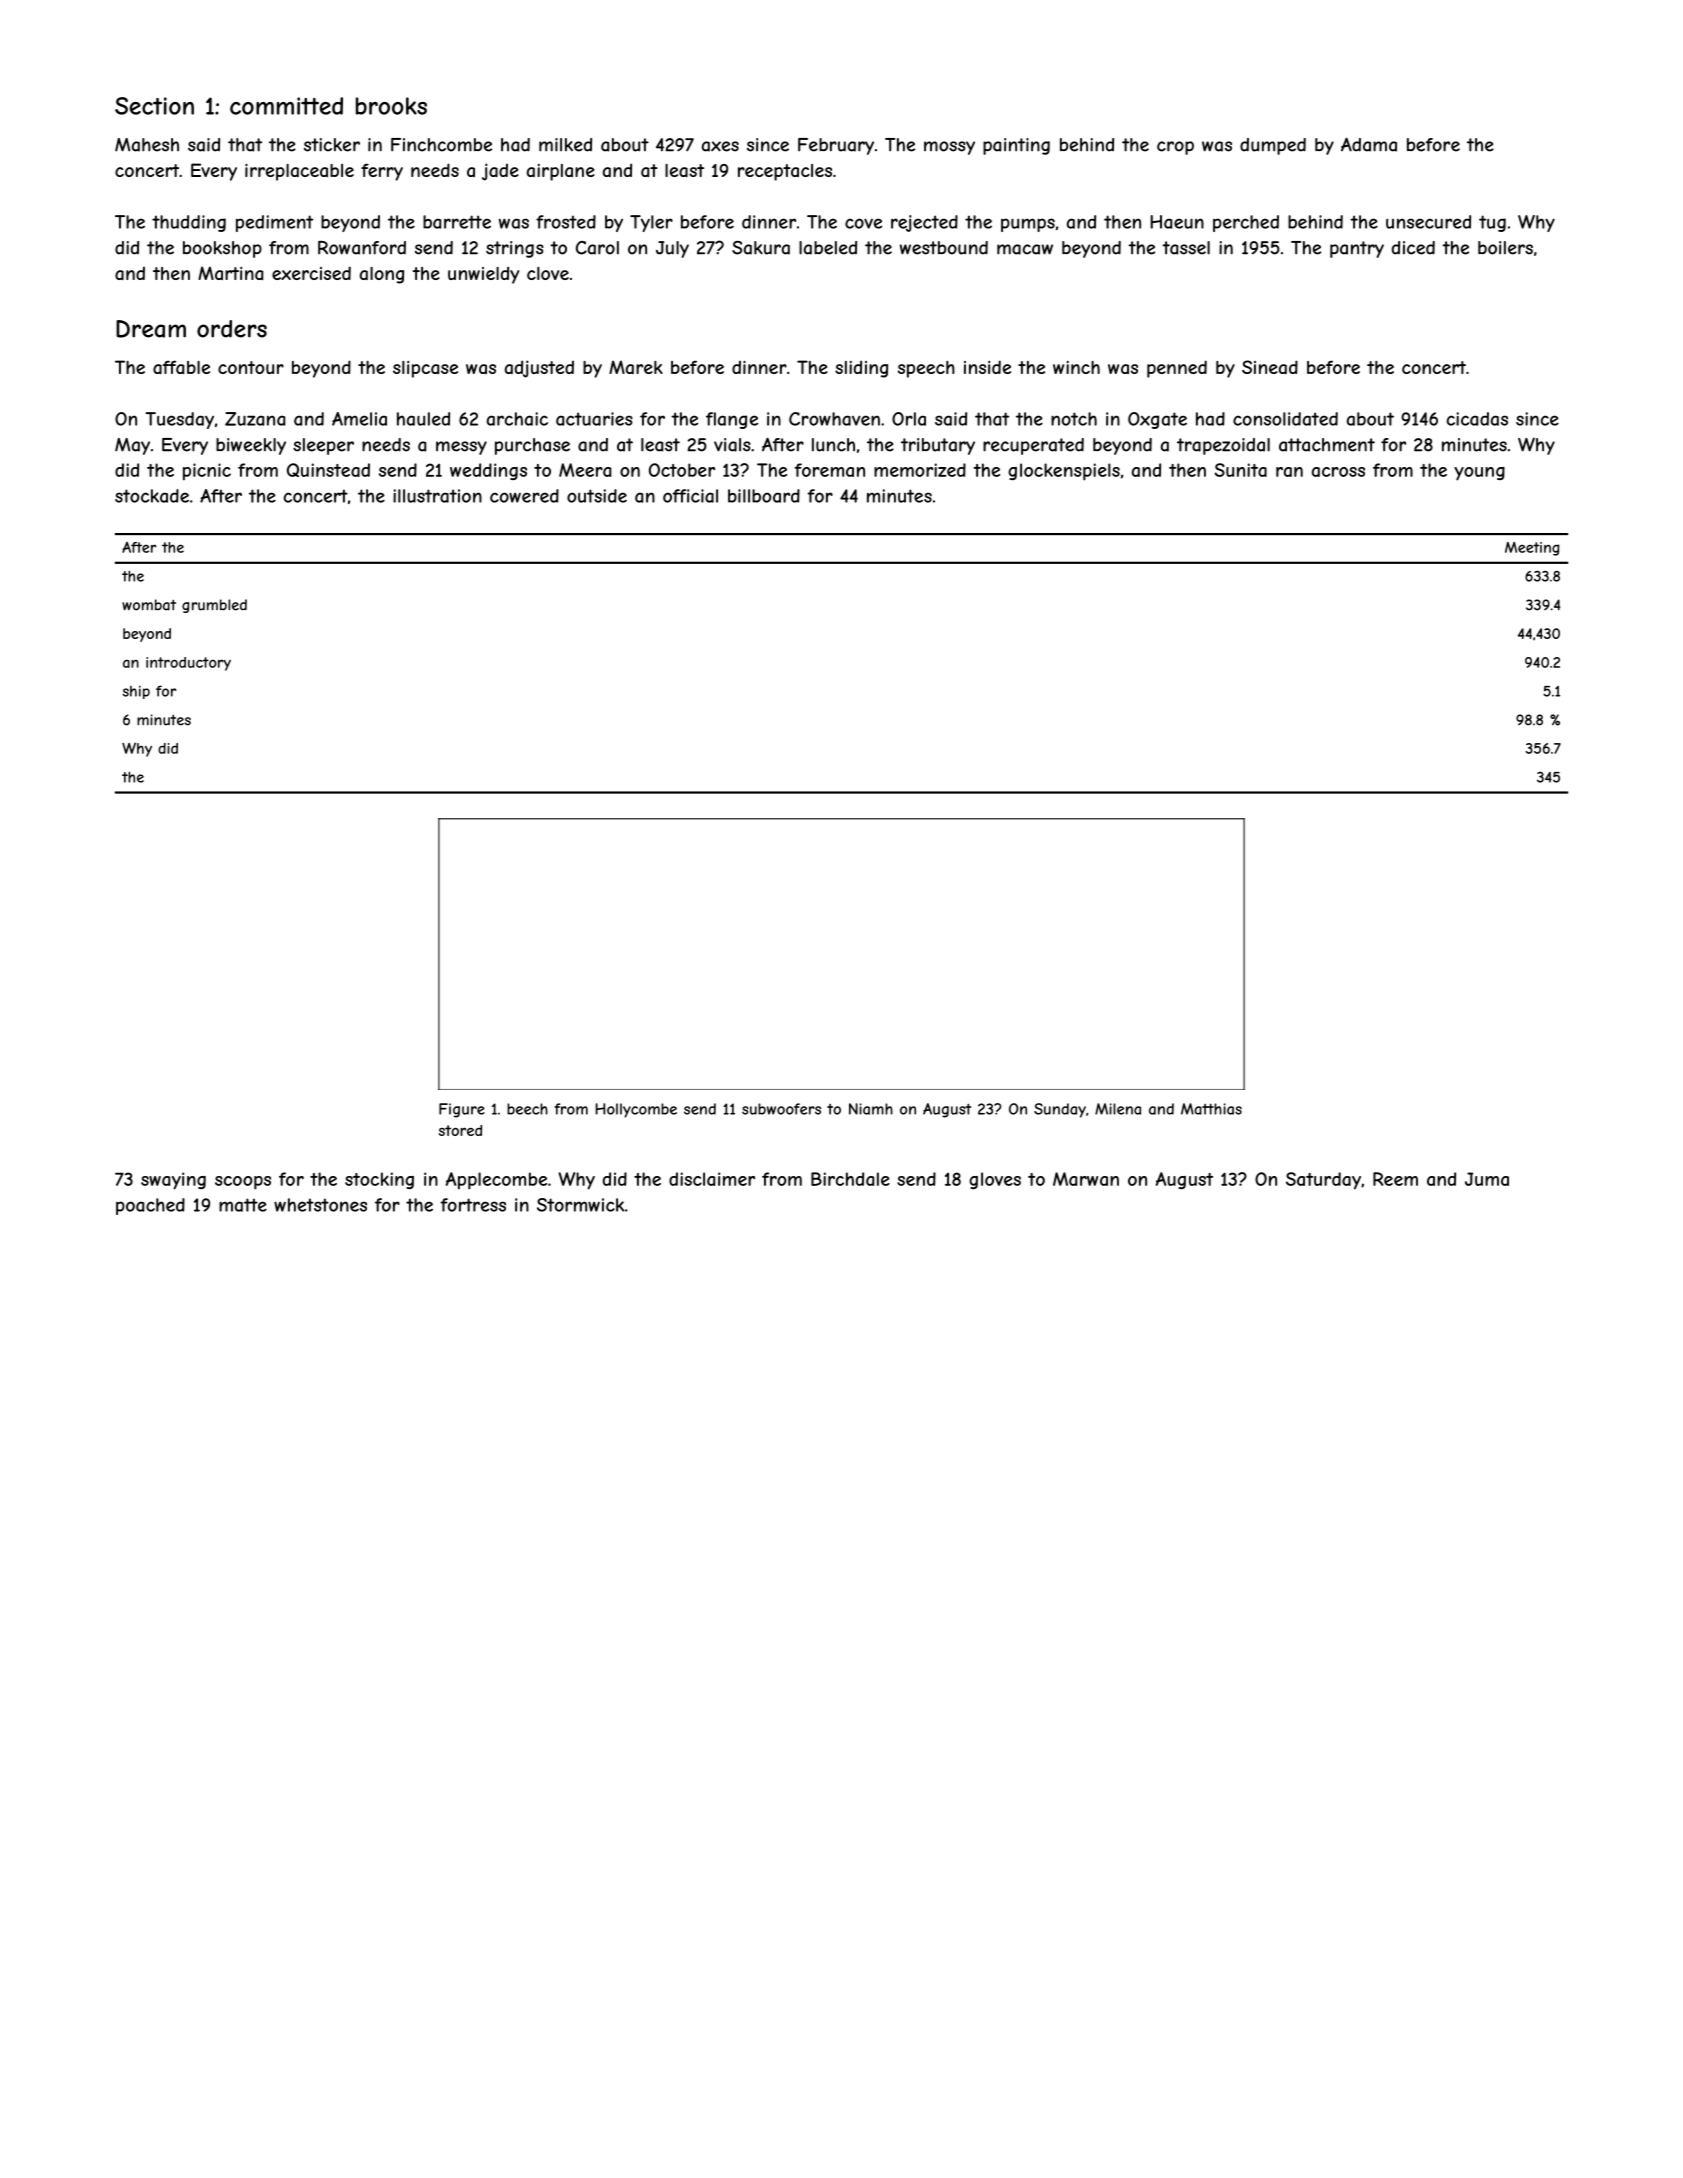 The height and width of the document is (2178, 1683). I want to click on Meeting, so click(1532, 549).
